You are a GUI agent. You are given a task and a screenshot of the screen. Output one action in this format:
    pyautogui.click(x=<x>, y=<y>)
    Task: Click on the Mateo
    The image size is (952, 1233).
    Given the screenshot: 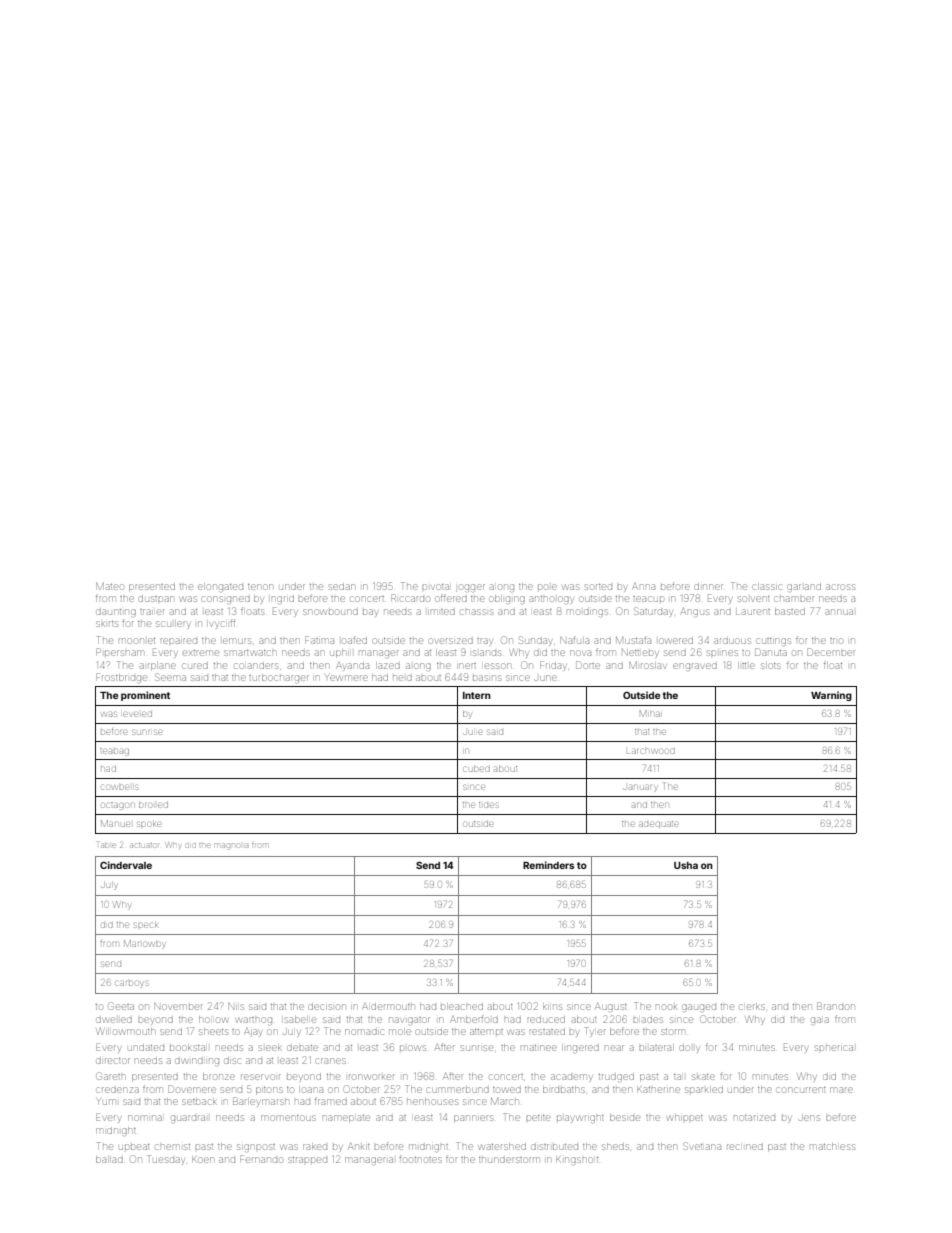 What is the action you would take?
    pyautogui.click(x=110, y=586)
